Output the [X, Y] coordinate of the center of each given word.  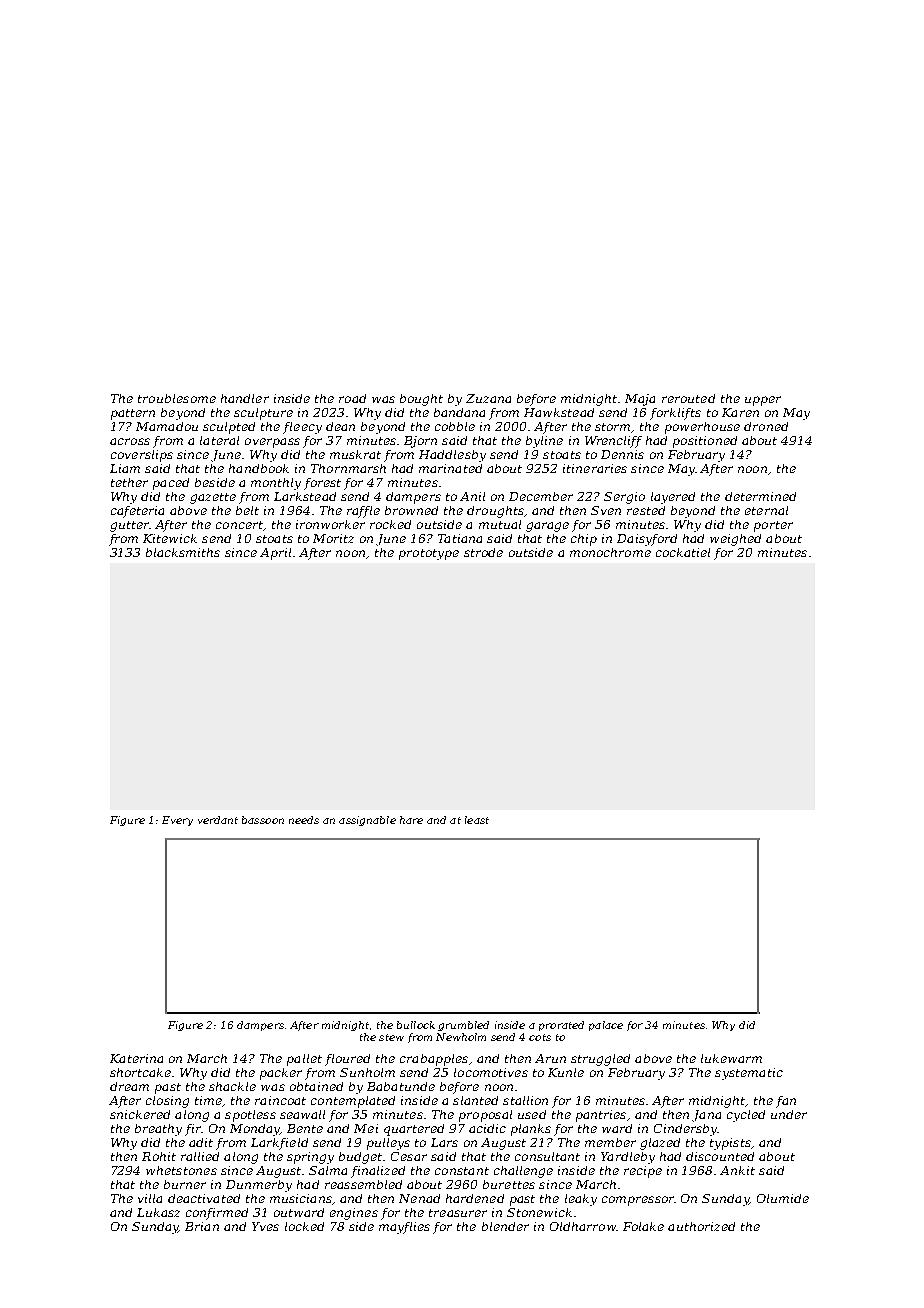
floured [347, 1060]
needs [304, 820]
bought [421, 400]
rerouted [688, 398]
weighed [735, 540]
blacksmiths [183, 552]
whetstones [181, 1170]
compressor [638, 1201]
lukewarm [731, 1058]
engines [354, 1214]
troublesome [177, 398]
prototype [429, 554]
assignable [367, 821]
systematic [749, 1074]
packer [281, 1074]
